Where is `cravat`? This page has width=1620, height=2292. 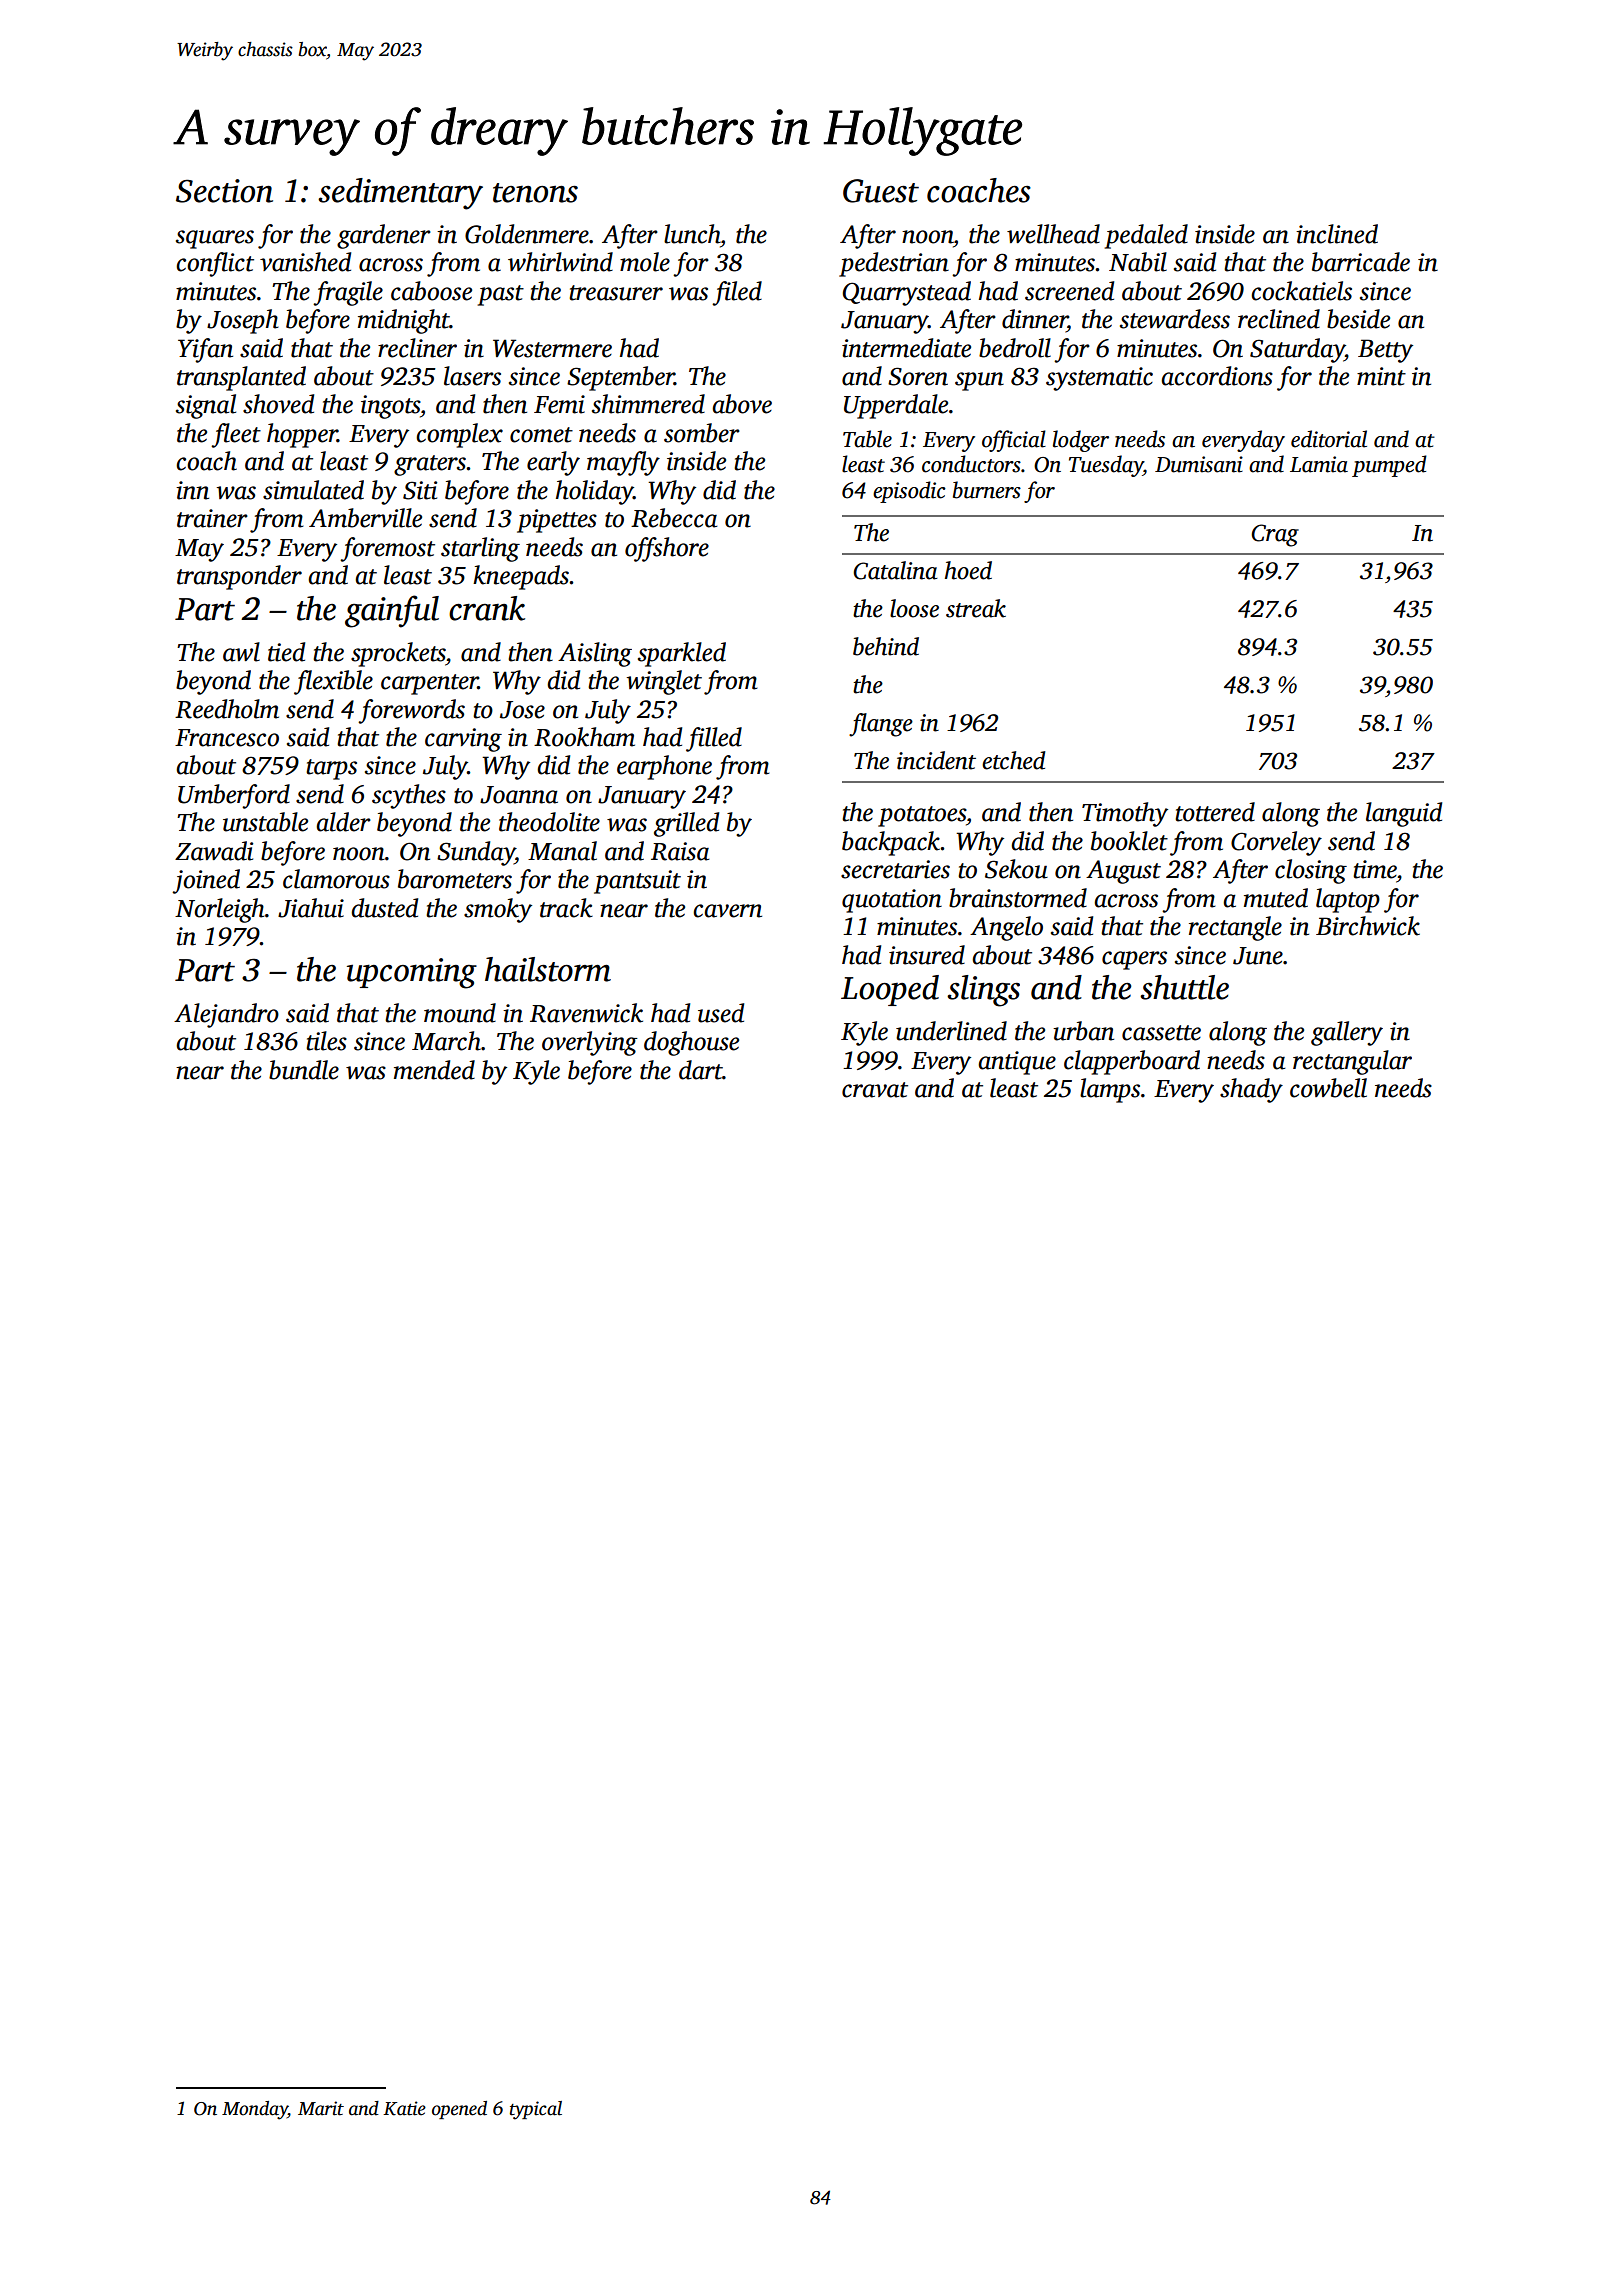
cravat is located at coordinates (875, 1090).
